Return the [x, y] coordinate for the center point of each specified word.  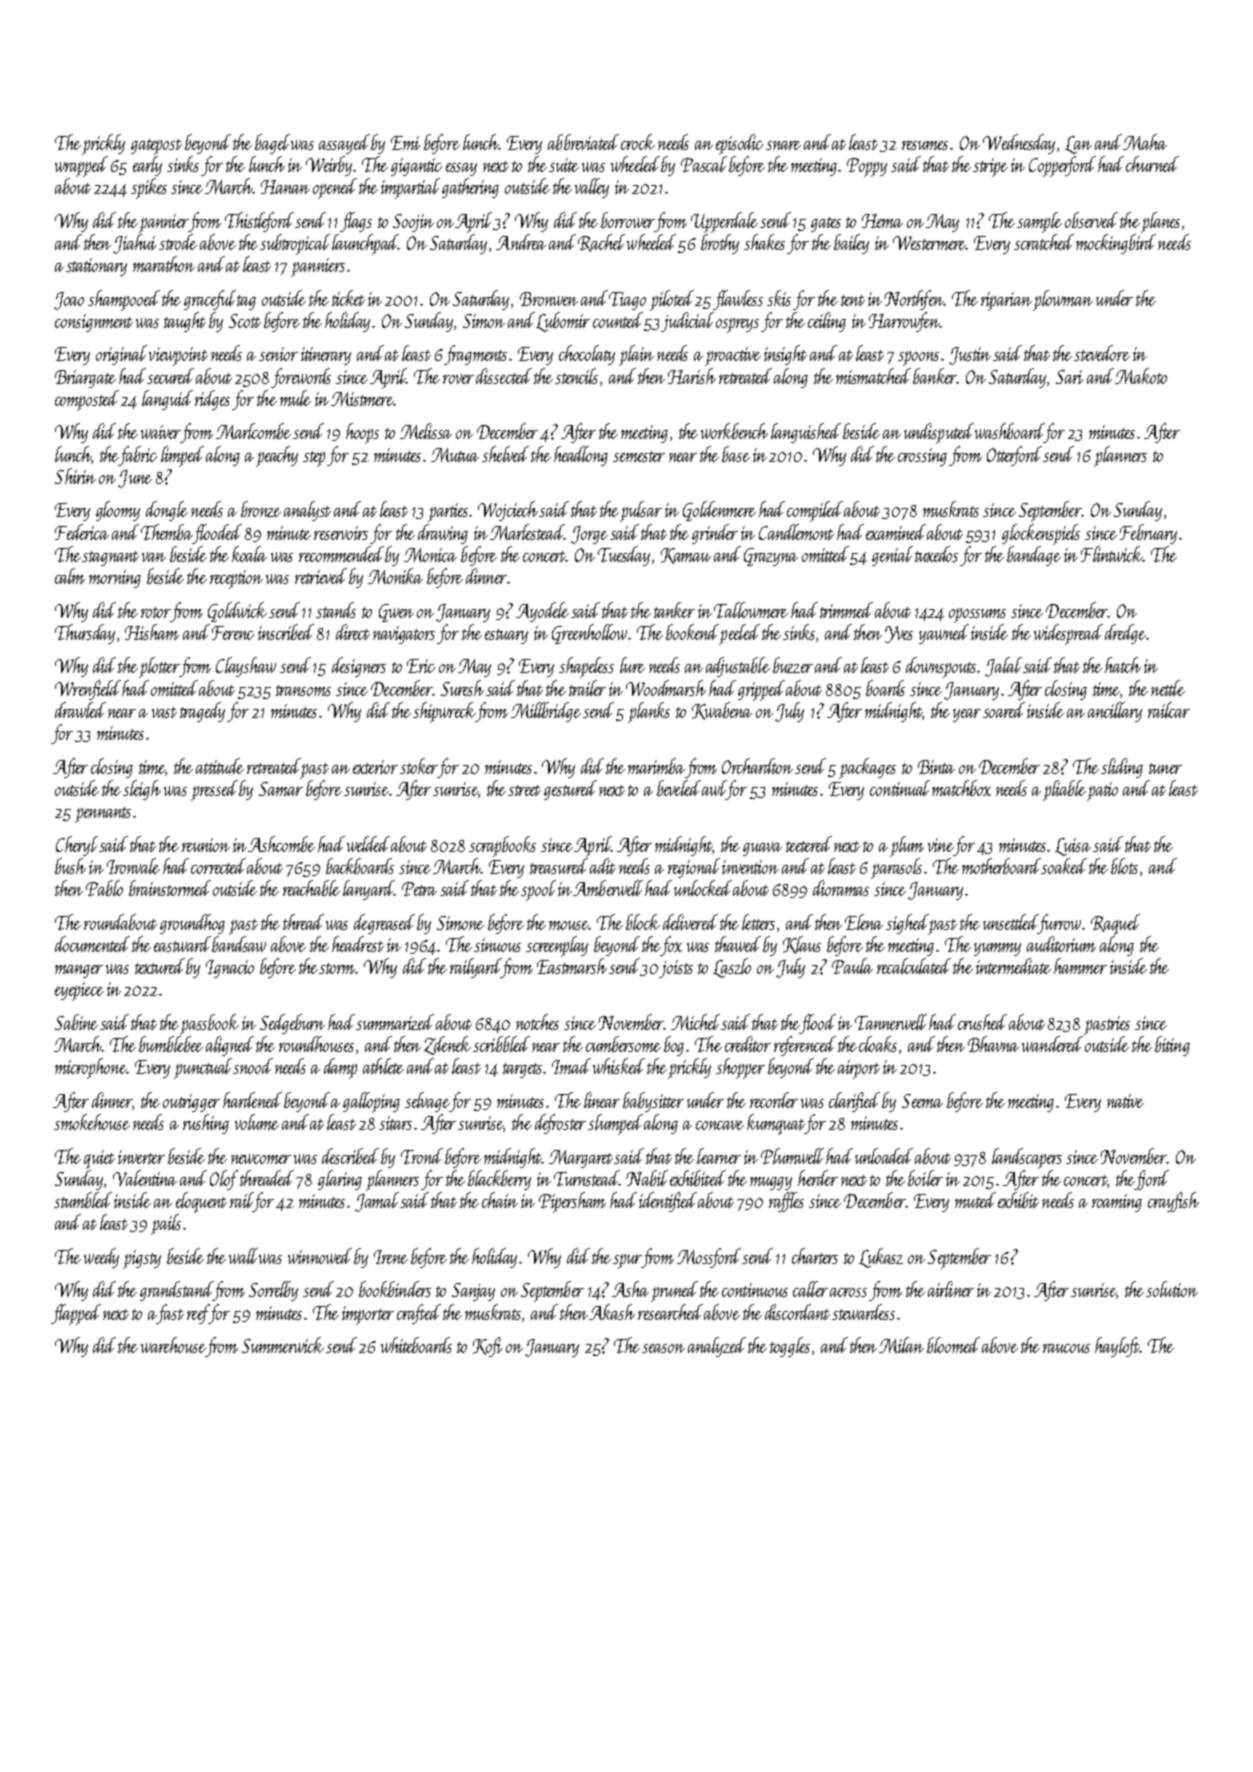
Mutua [455, 455]
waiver [161, 432]
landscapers [1027, 1158]
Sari [1069, 377]
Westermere [929, 243]
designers [359, 667]
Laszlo [732, 968]
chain [500, 1200]
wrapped [81, 166]
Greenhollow [589, 634]
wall [243, 1256]
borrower [628, 220]
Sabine [76, 1022]
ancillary [1115, 712]
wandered [1052, 1044]
